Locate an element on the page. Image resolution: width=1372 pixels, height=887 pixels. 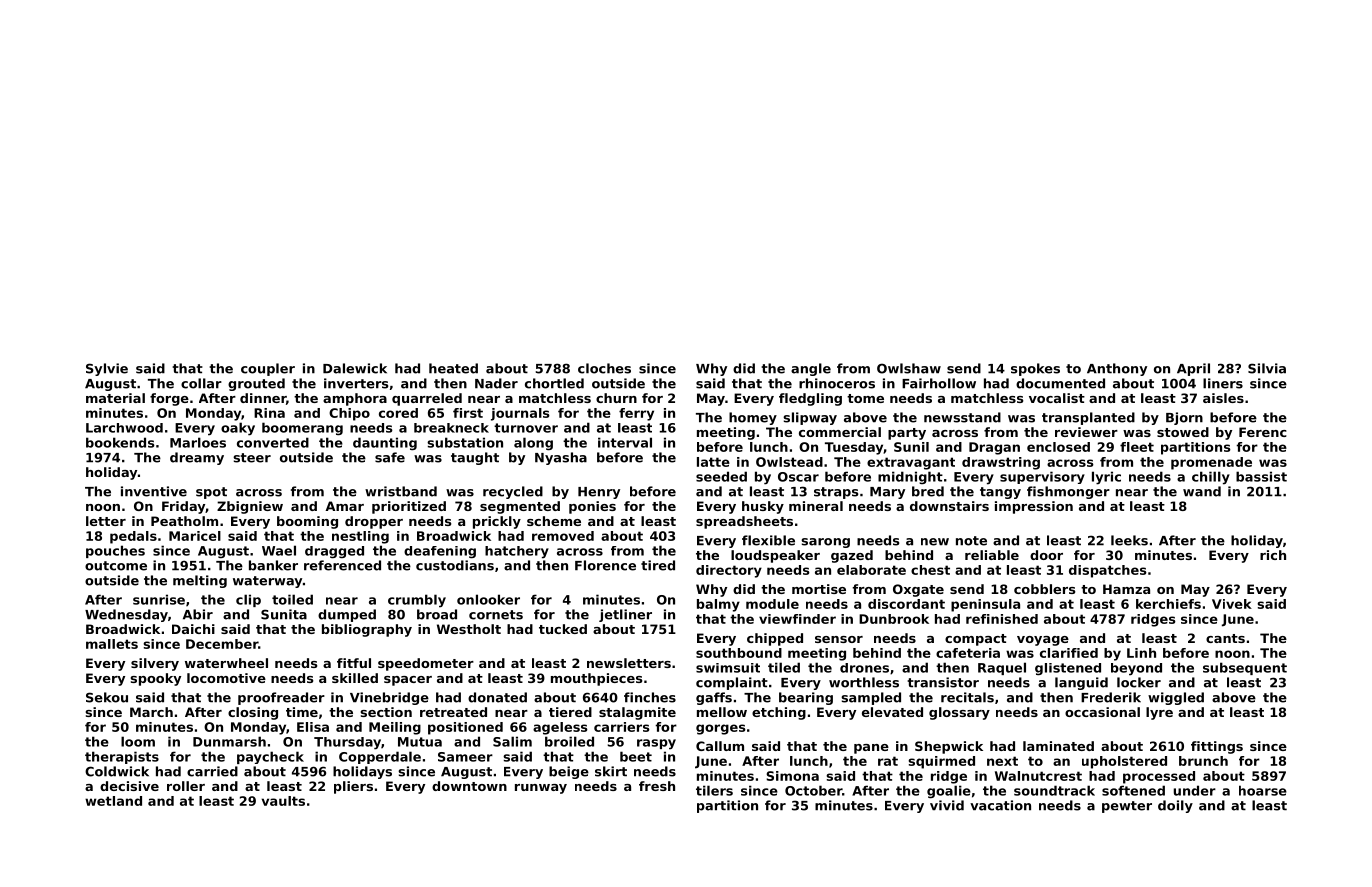
angle is located at coordinates (811, 369).
